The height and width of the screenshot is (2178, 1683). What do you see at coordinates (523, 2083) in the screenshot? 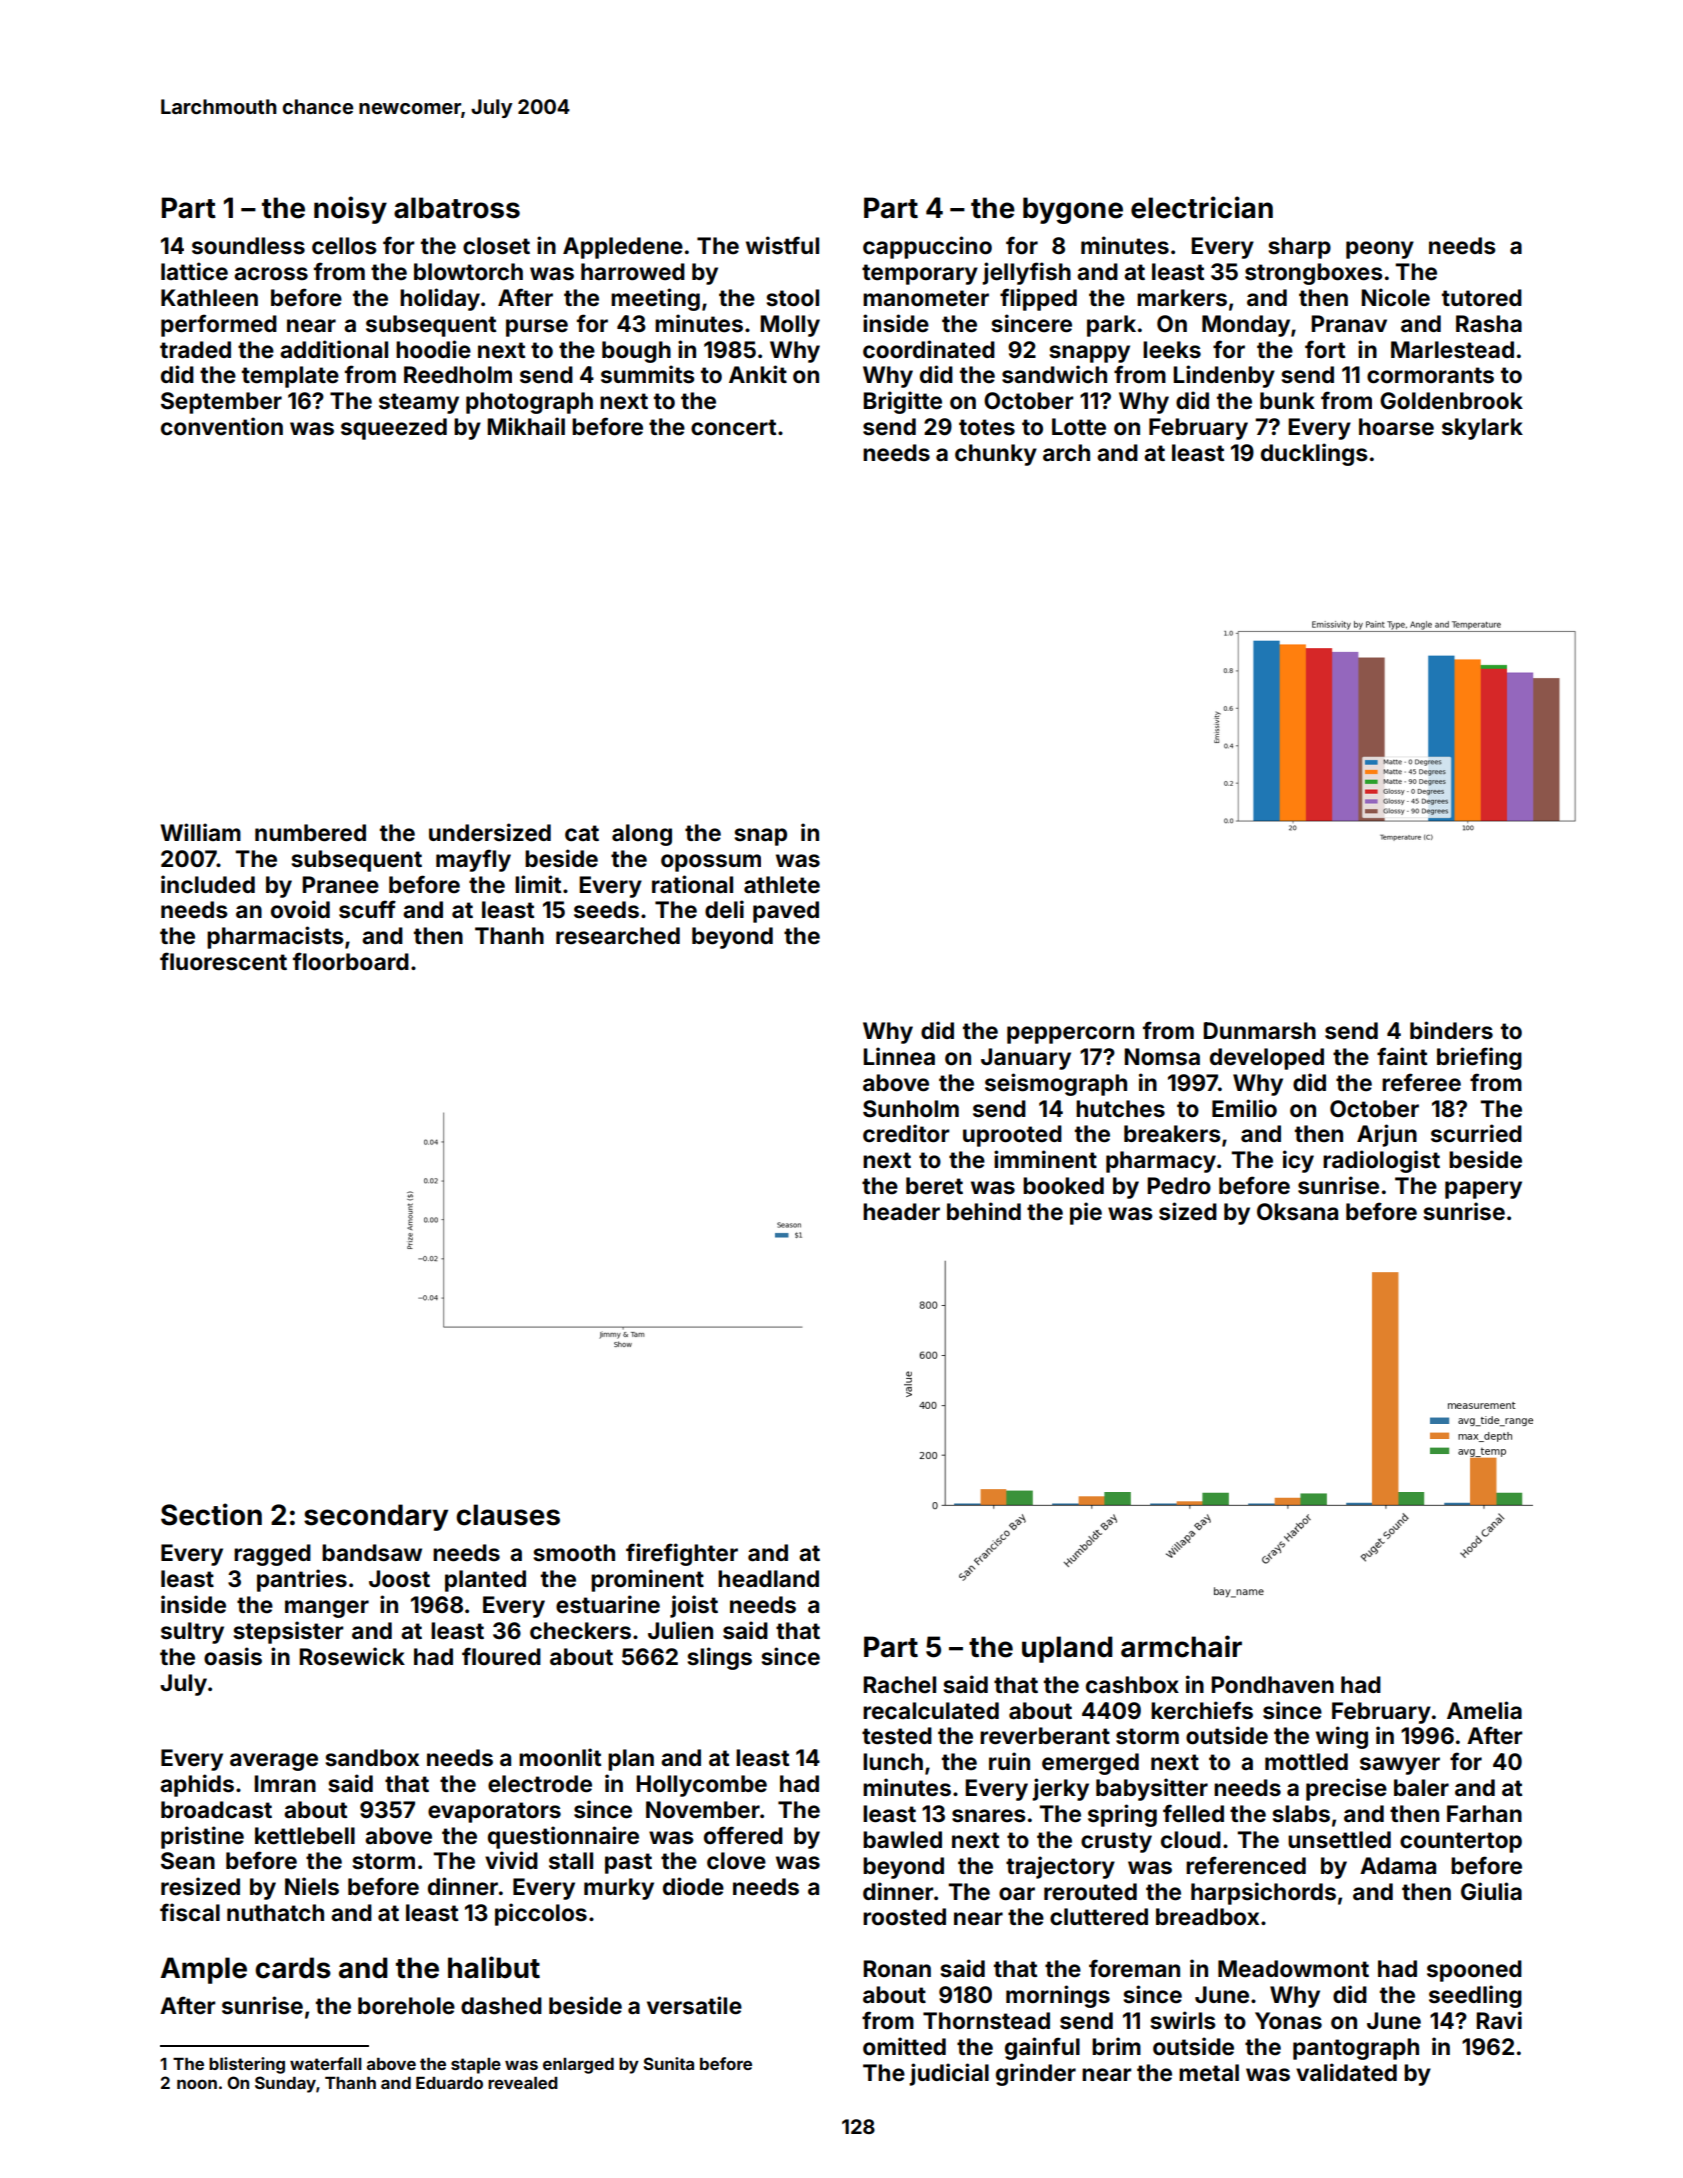
I see `revealed` at bounding box center [523, 2083].
